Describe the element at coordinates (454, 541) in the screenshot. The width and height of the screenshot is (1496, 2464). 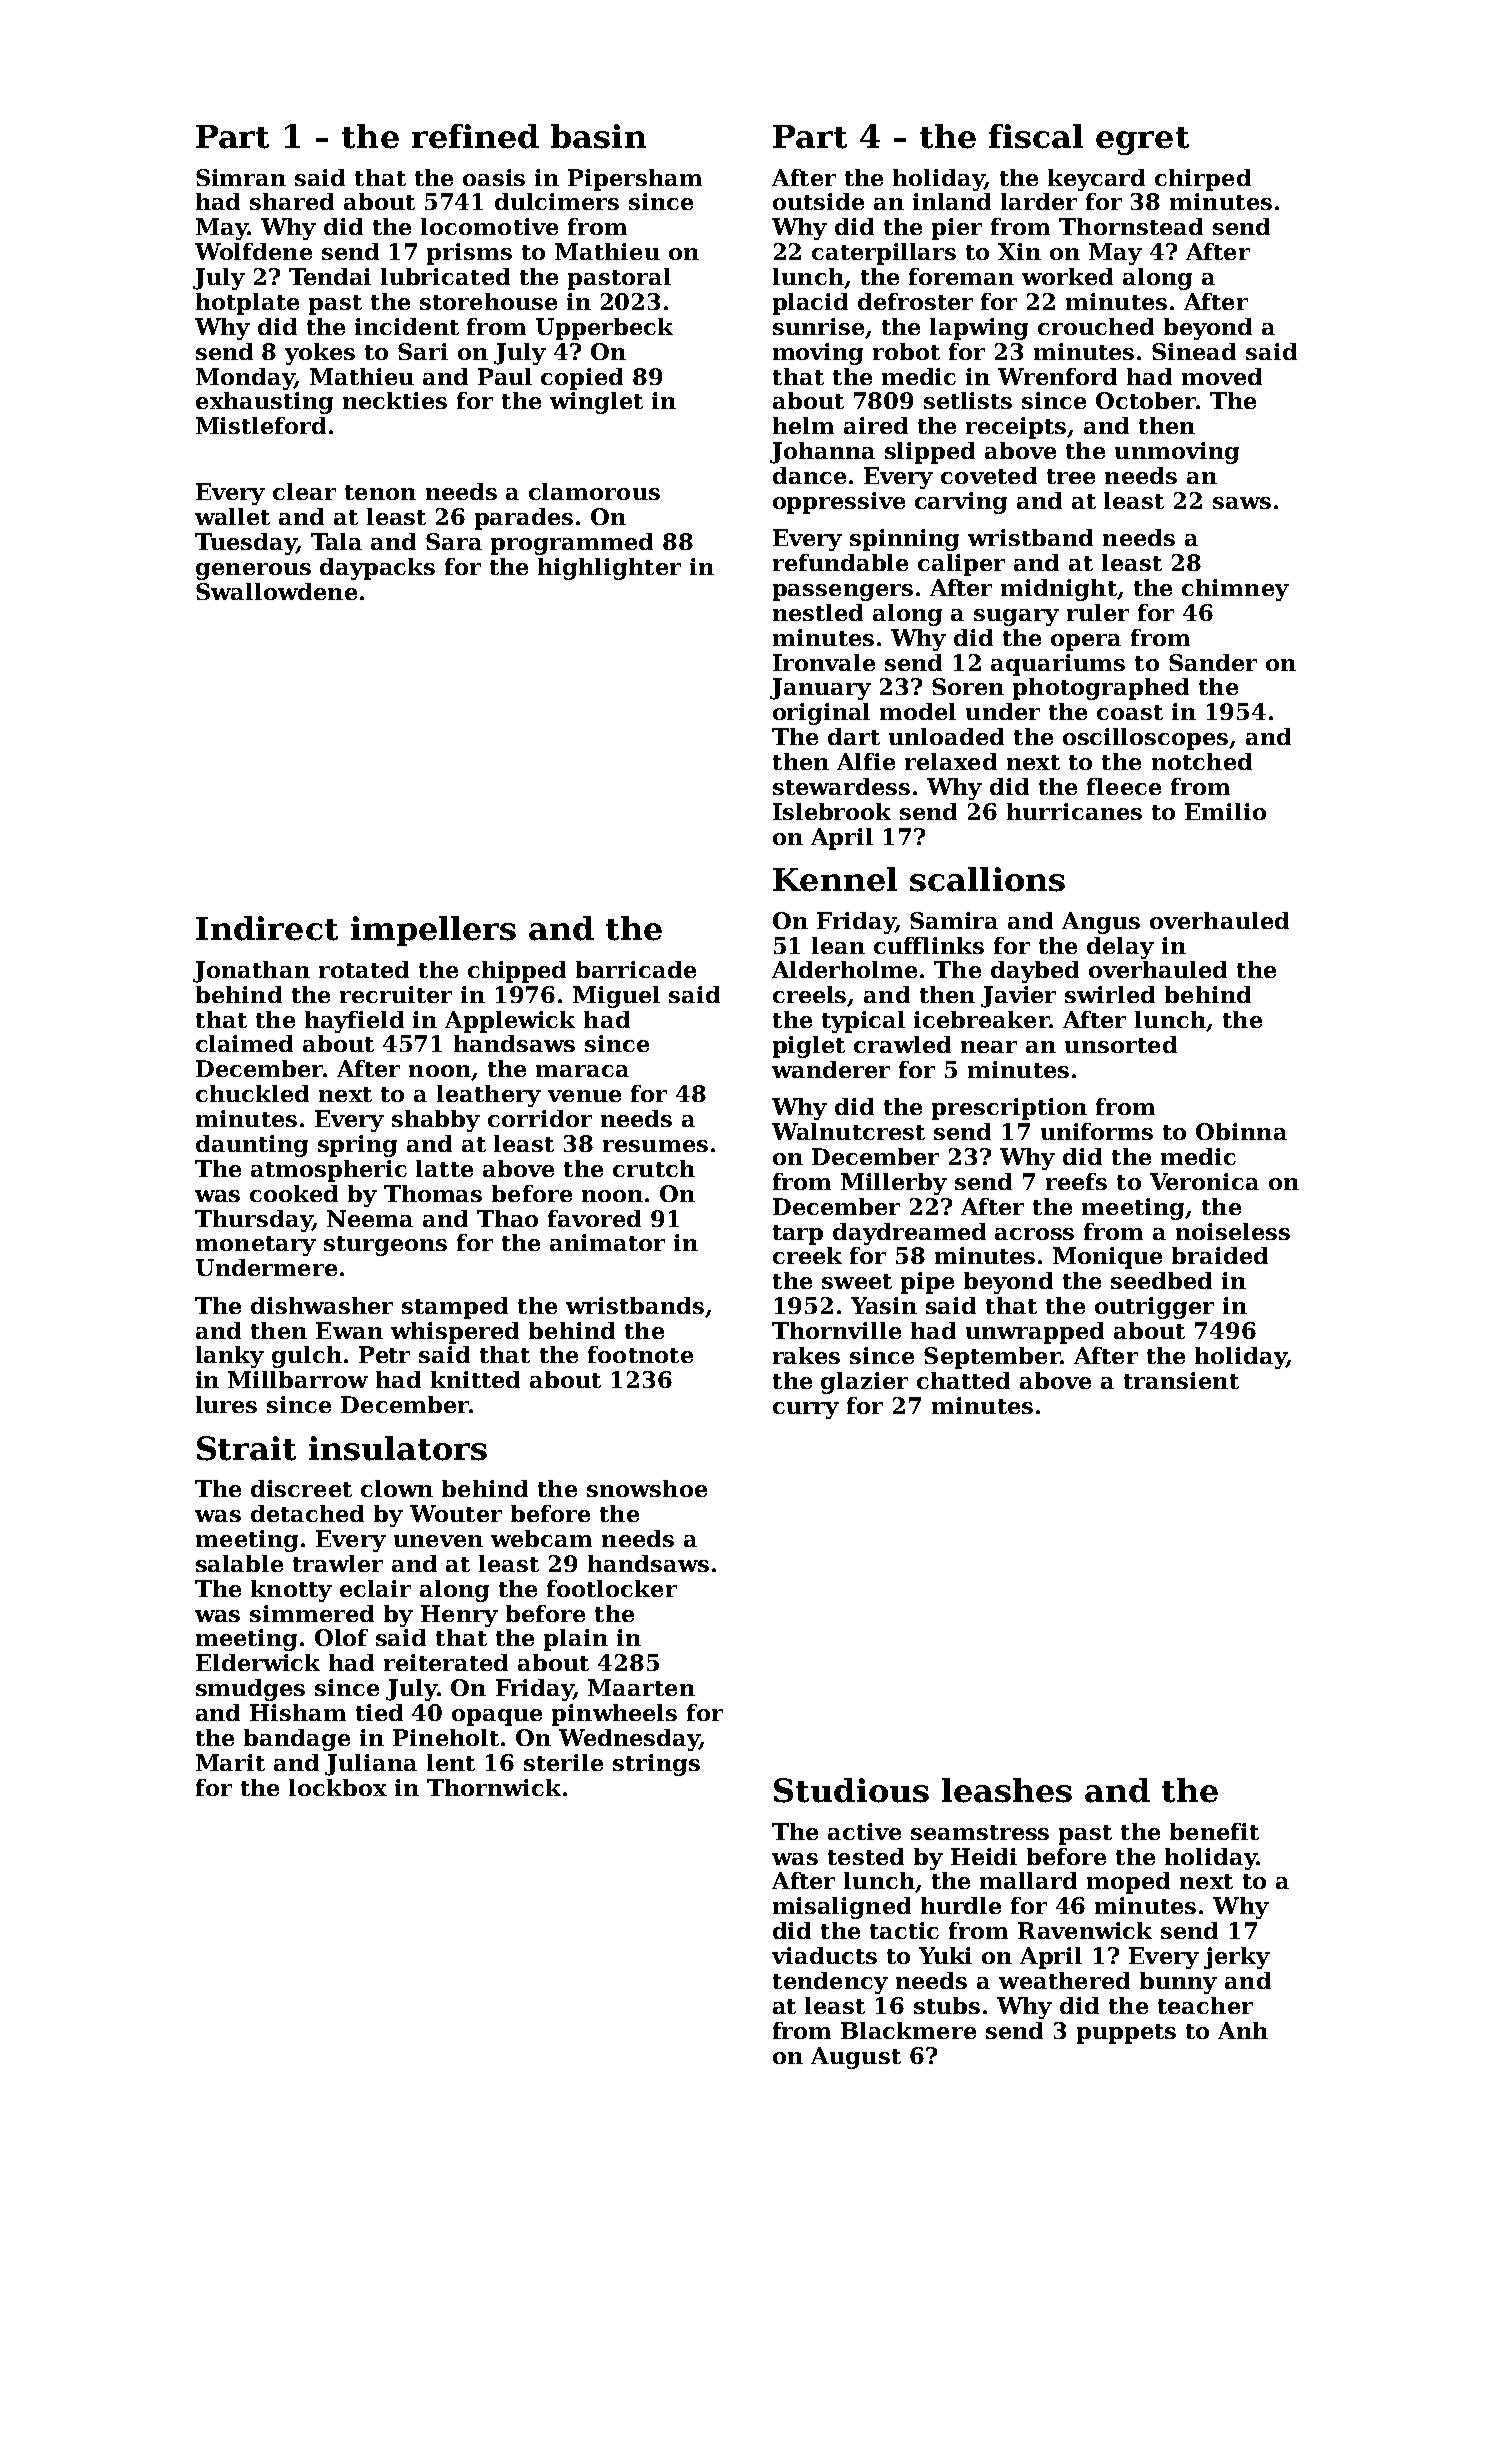
I see `Sara` at that location.
